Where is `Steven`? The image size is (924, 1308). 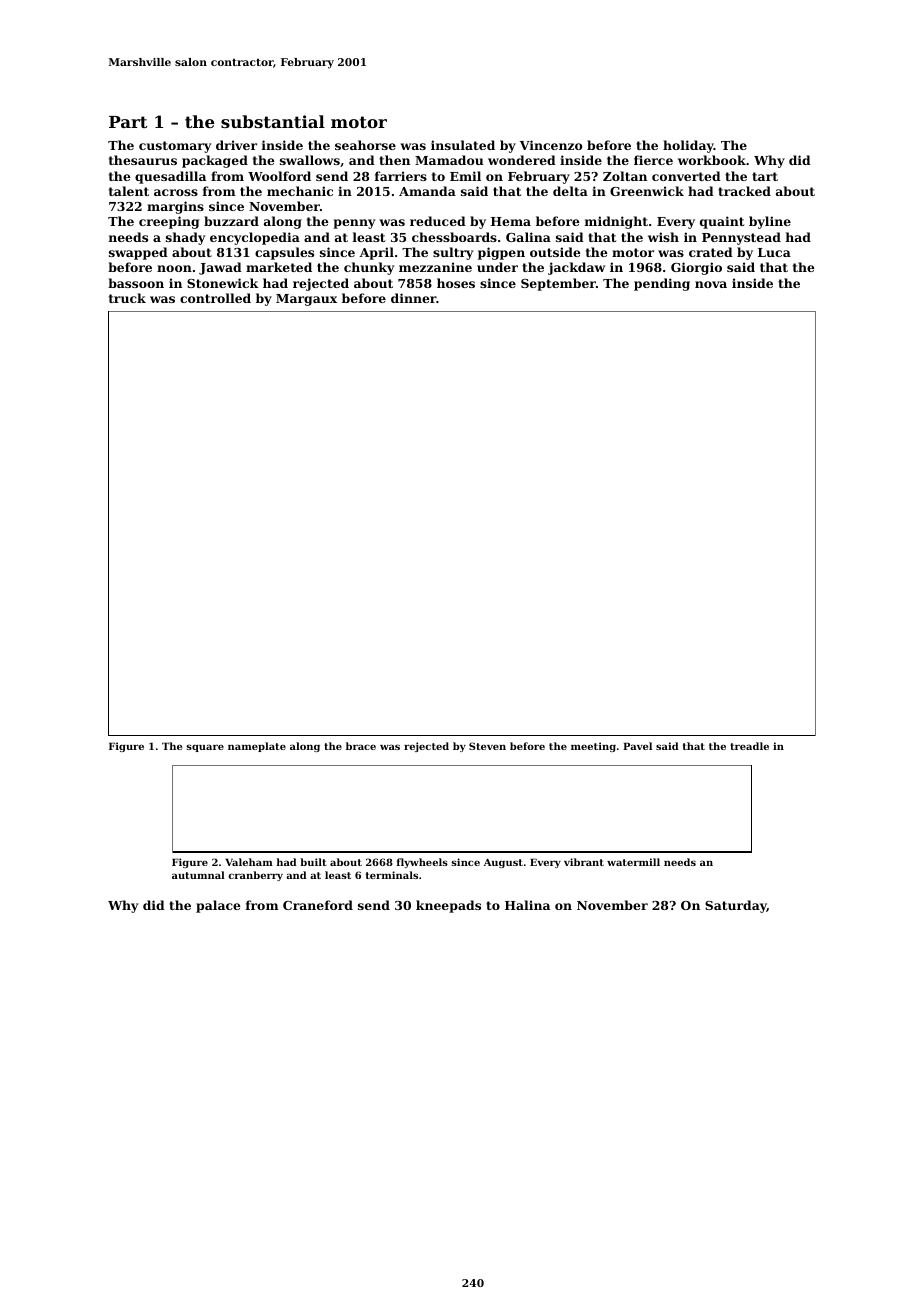 Steven is located at coordinates (487, 746).
